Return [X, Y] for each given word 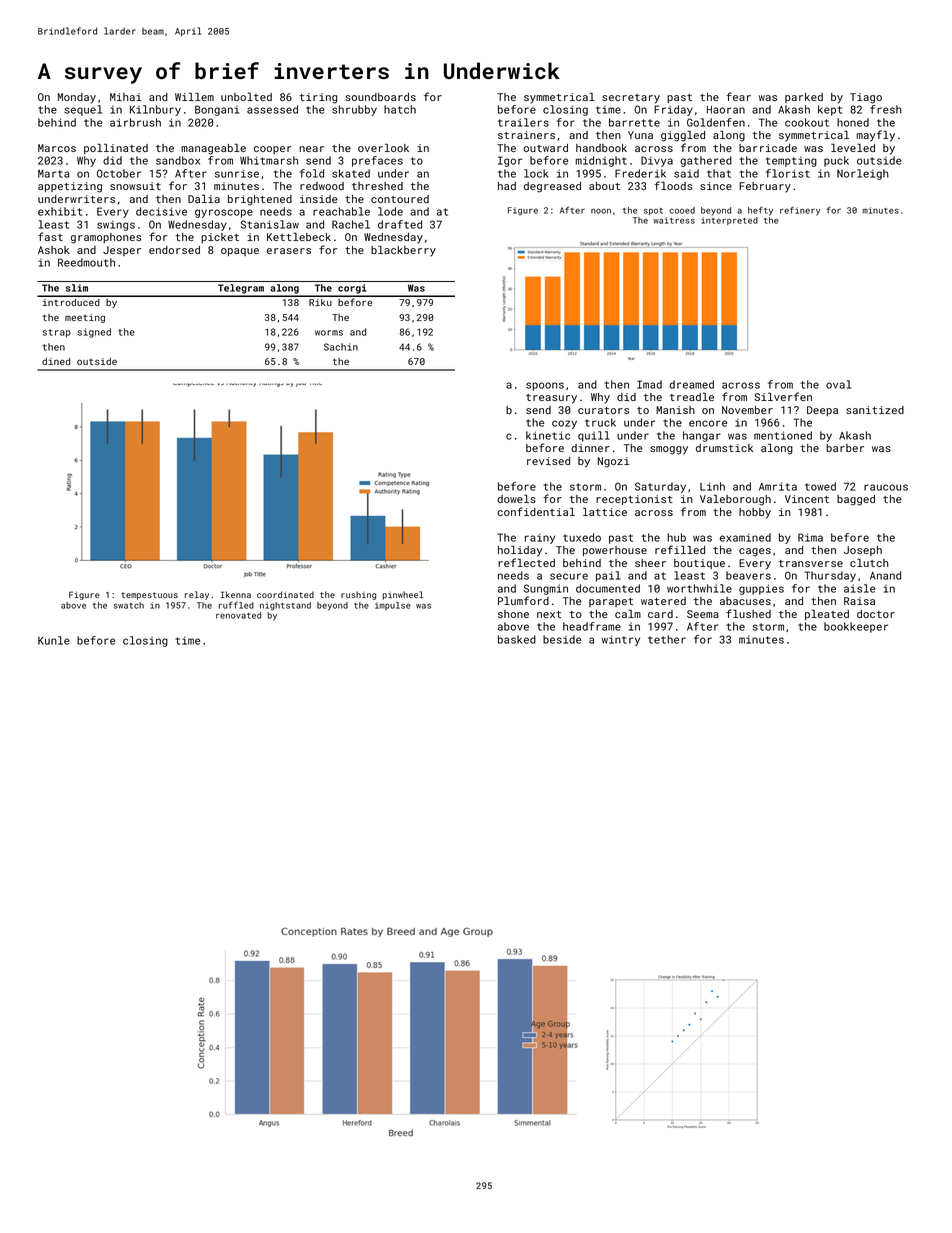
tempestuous [149, 596]
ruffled [236, 605]
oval [838, 384]
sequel [83, 110]
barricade [768, 148]
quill [594, 436]
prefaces [377, 161]
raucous [886, 487]
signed [94, 333]
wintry [621, 640]
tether [667, 639]
